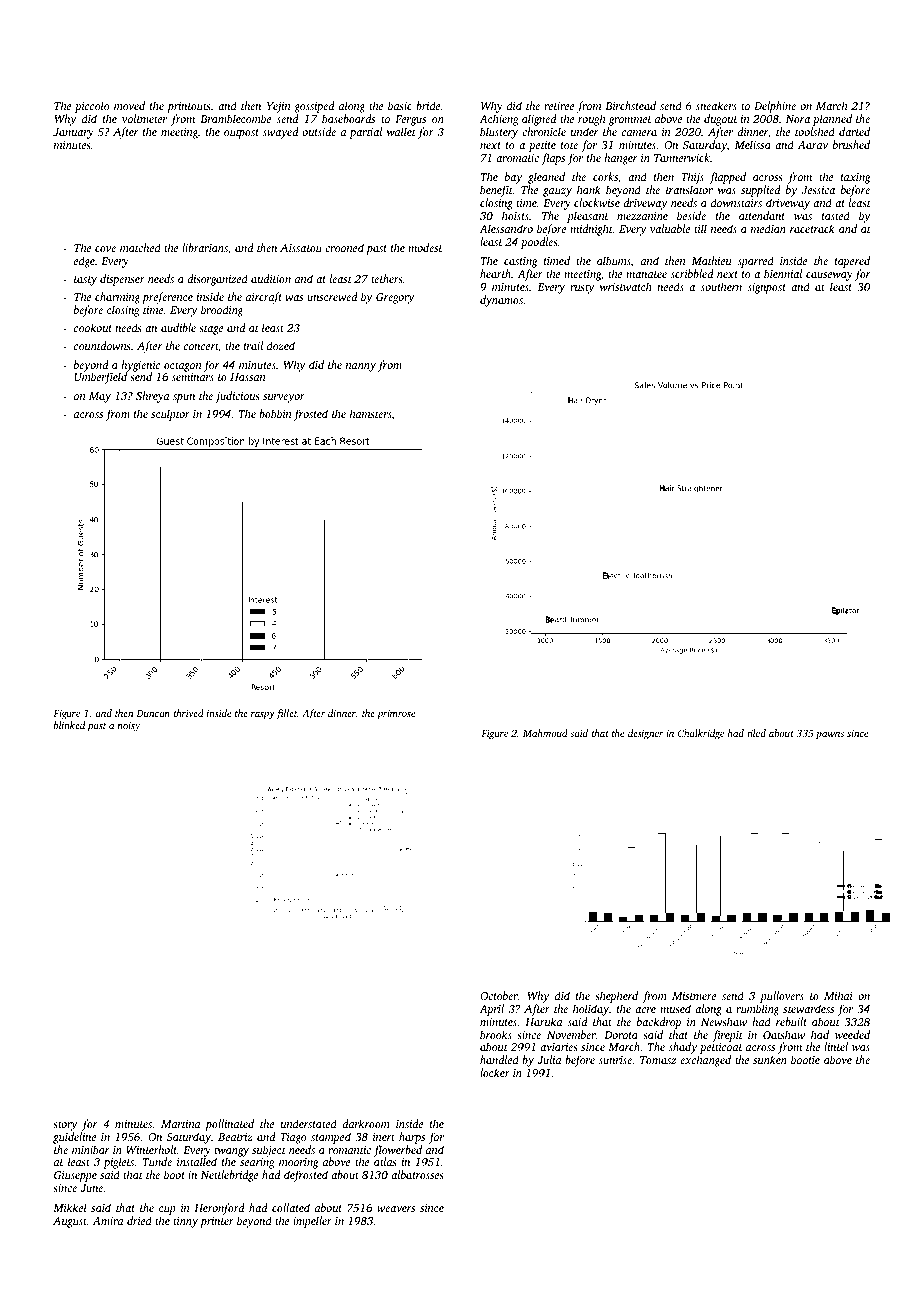  What do you see at coordinates (153, 713) in the screenshot?
I see `Duncan` at bounding box center [153, 713].
